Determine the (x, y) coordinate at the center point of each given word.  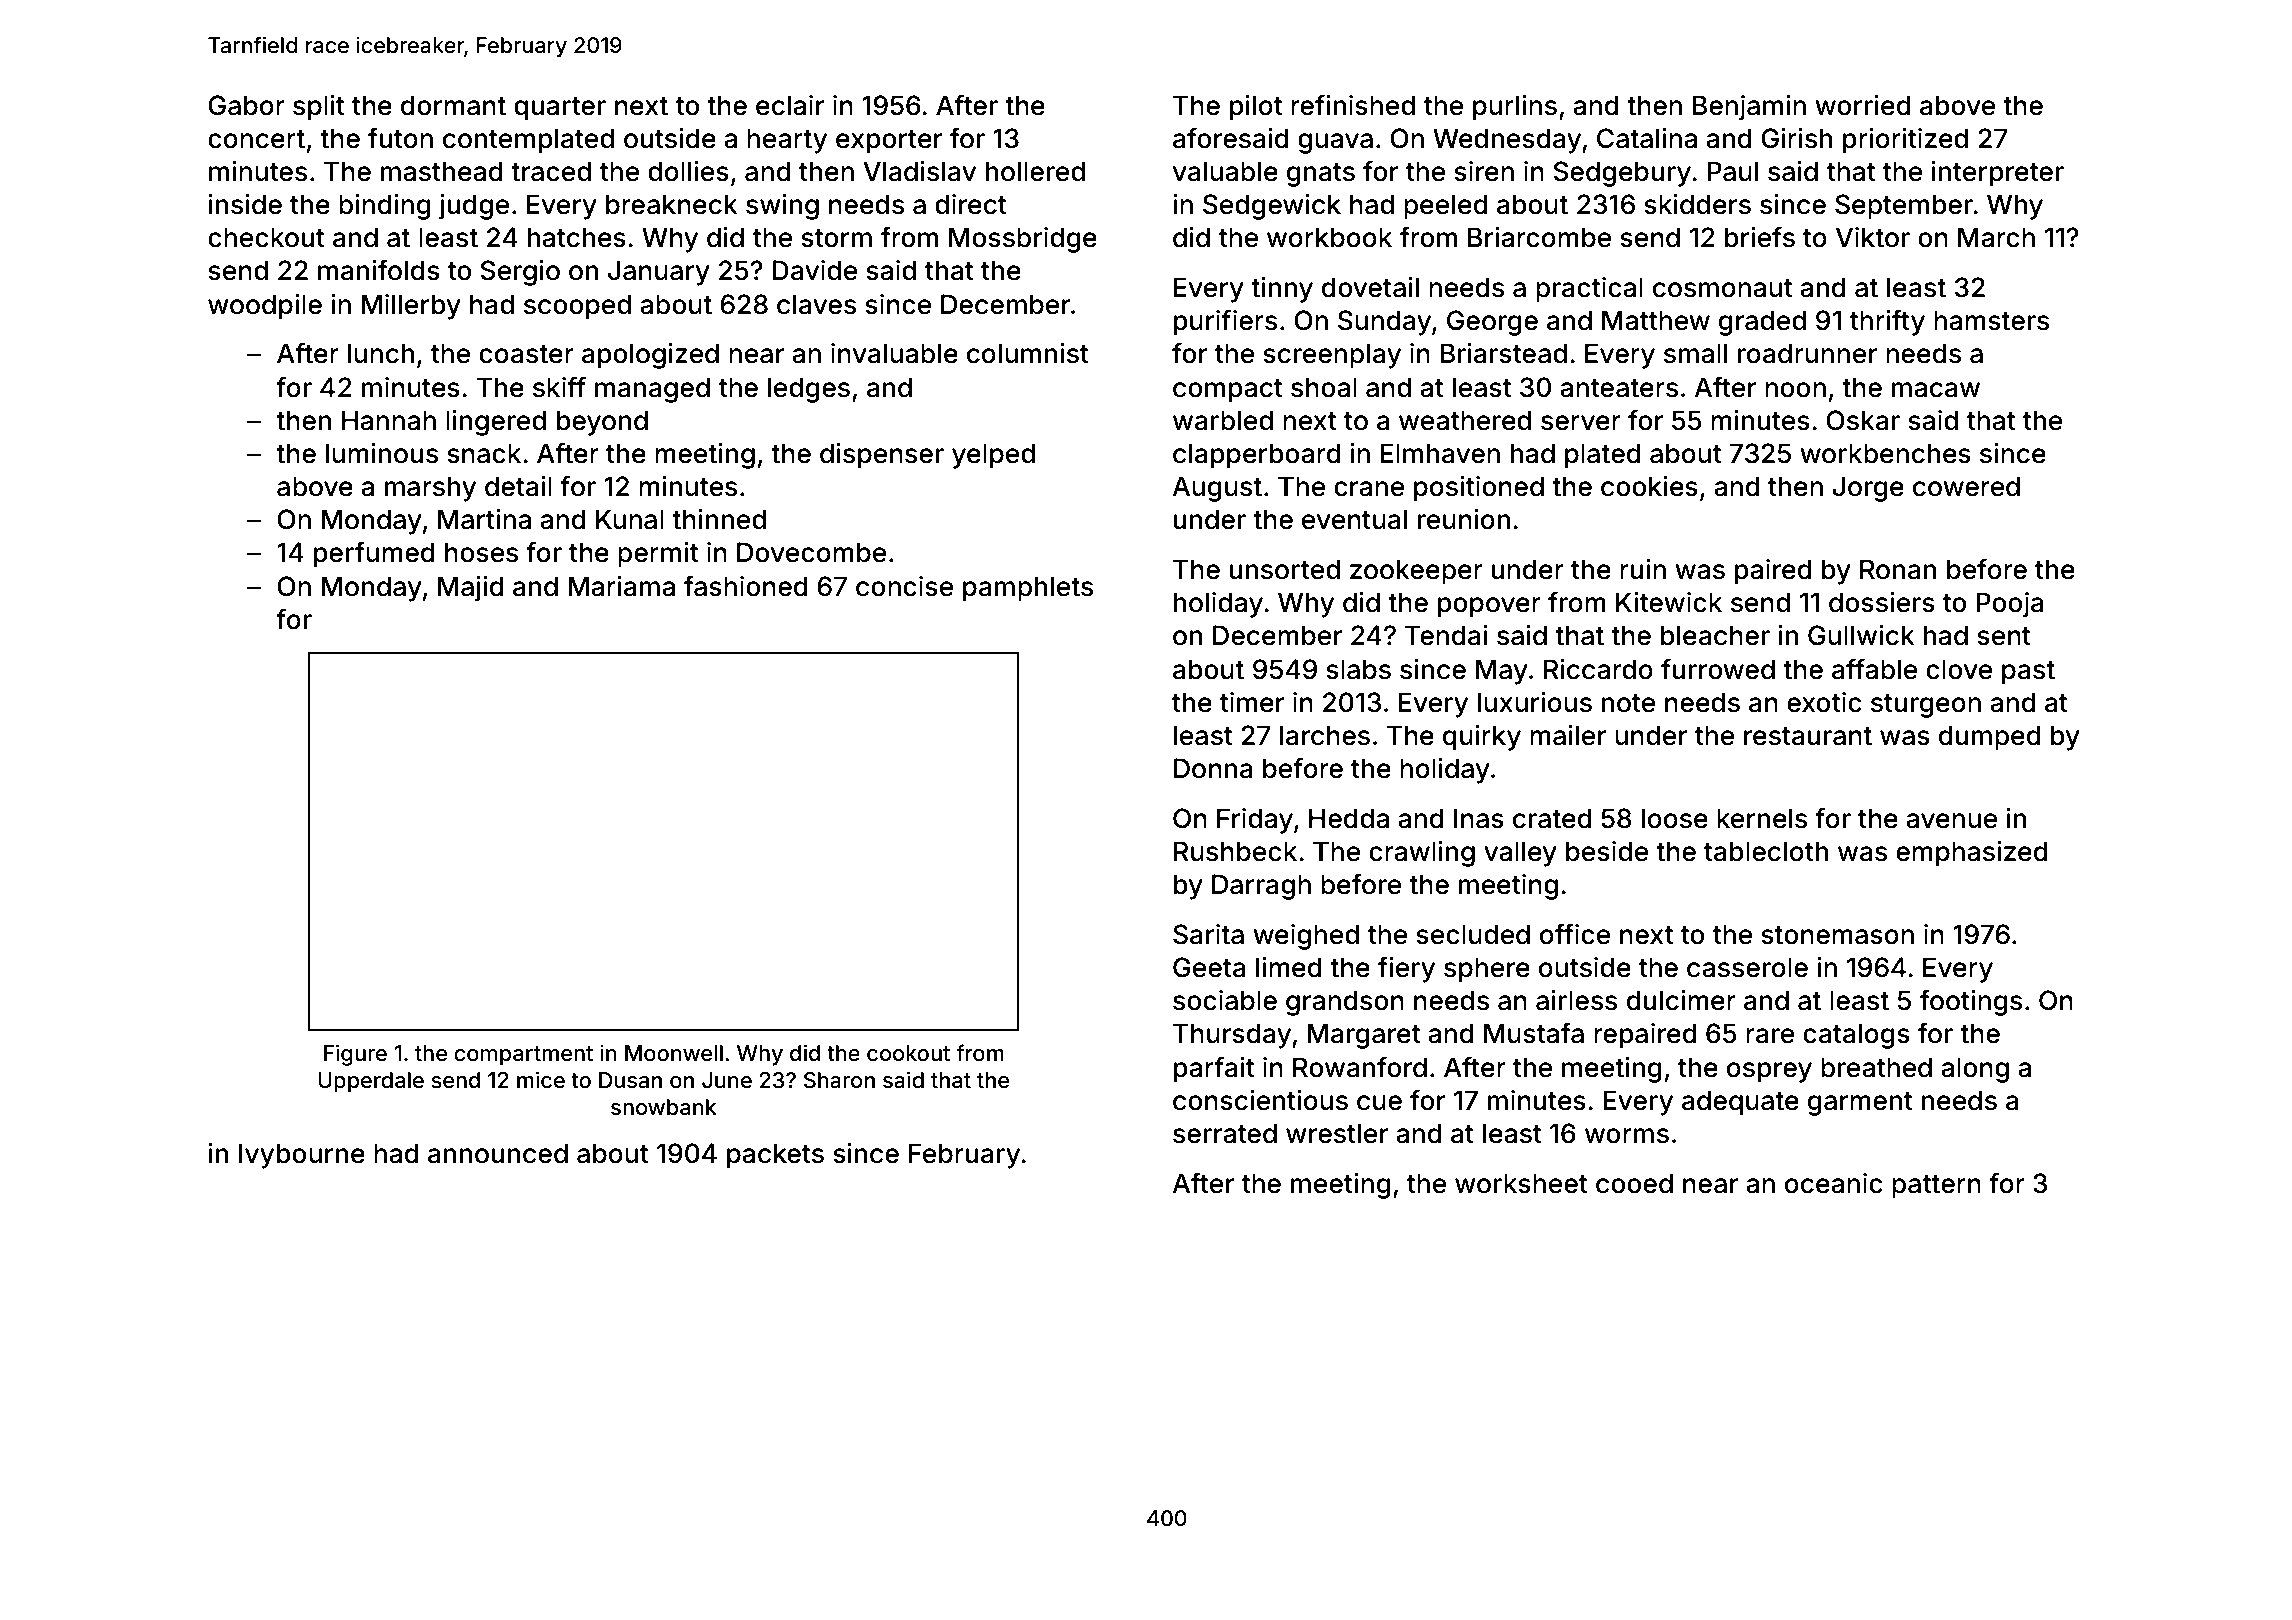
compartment (523, 1056)
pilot (1256, 108)
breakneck (672, 204)
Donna (1213, 768)
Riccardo (1598, 669)
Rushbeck (1235, 851)
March (1996, 237)
